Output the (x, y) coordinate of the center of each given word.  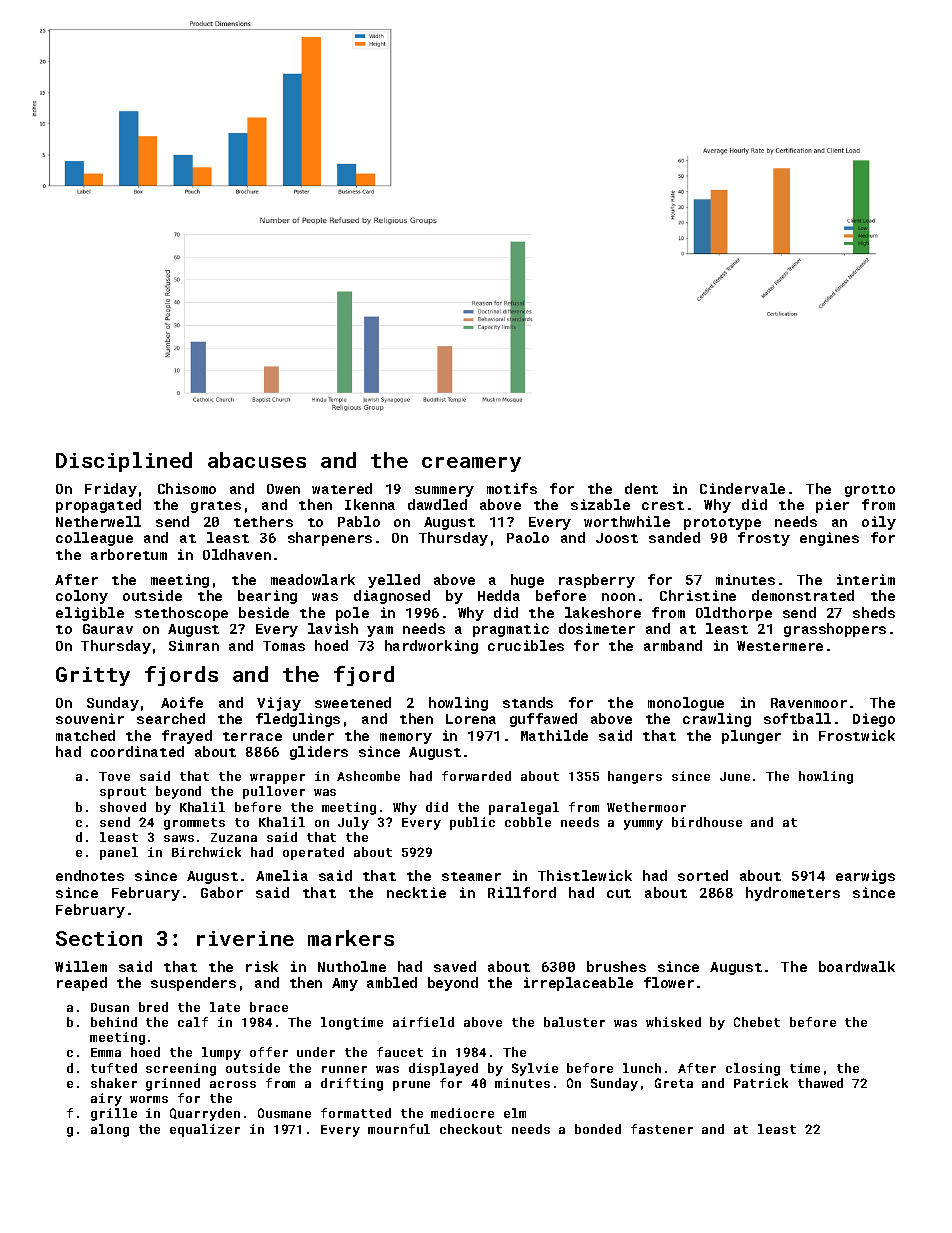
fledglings (298, 720)
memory (406, 738)
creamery (471, 464)
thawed (820, 1083)
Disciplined (124, 462)
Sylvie (535, 1069)
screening (181, 1069)
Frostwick (857, 735)
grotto (870, 491)
